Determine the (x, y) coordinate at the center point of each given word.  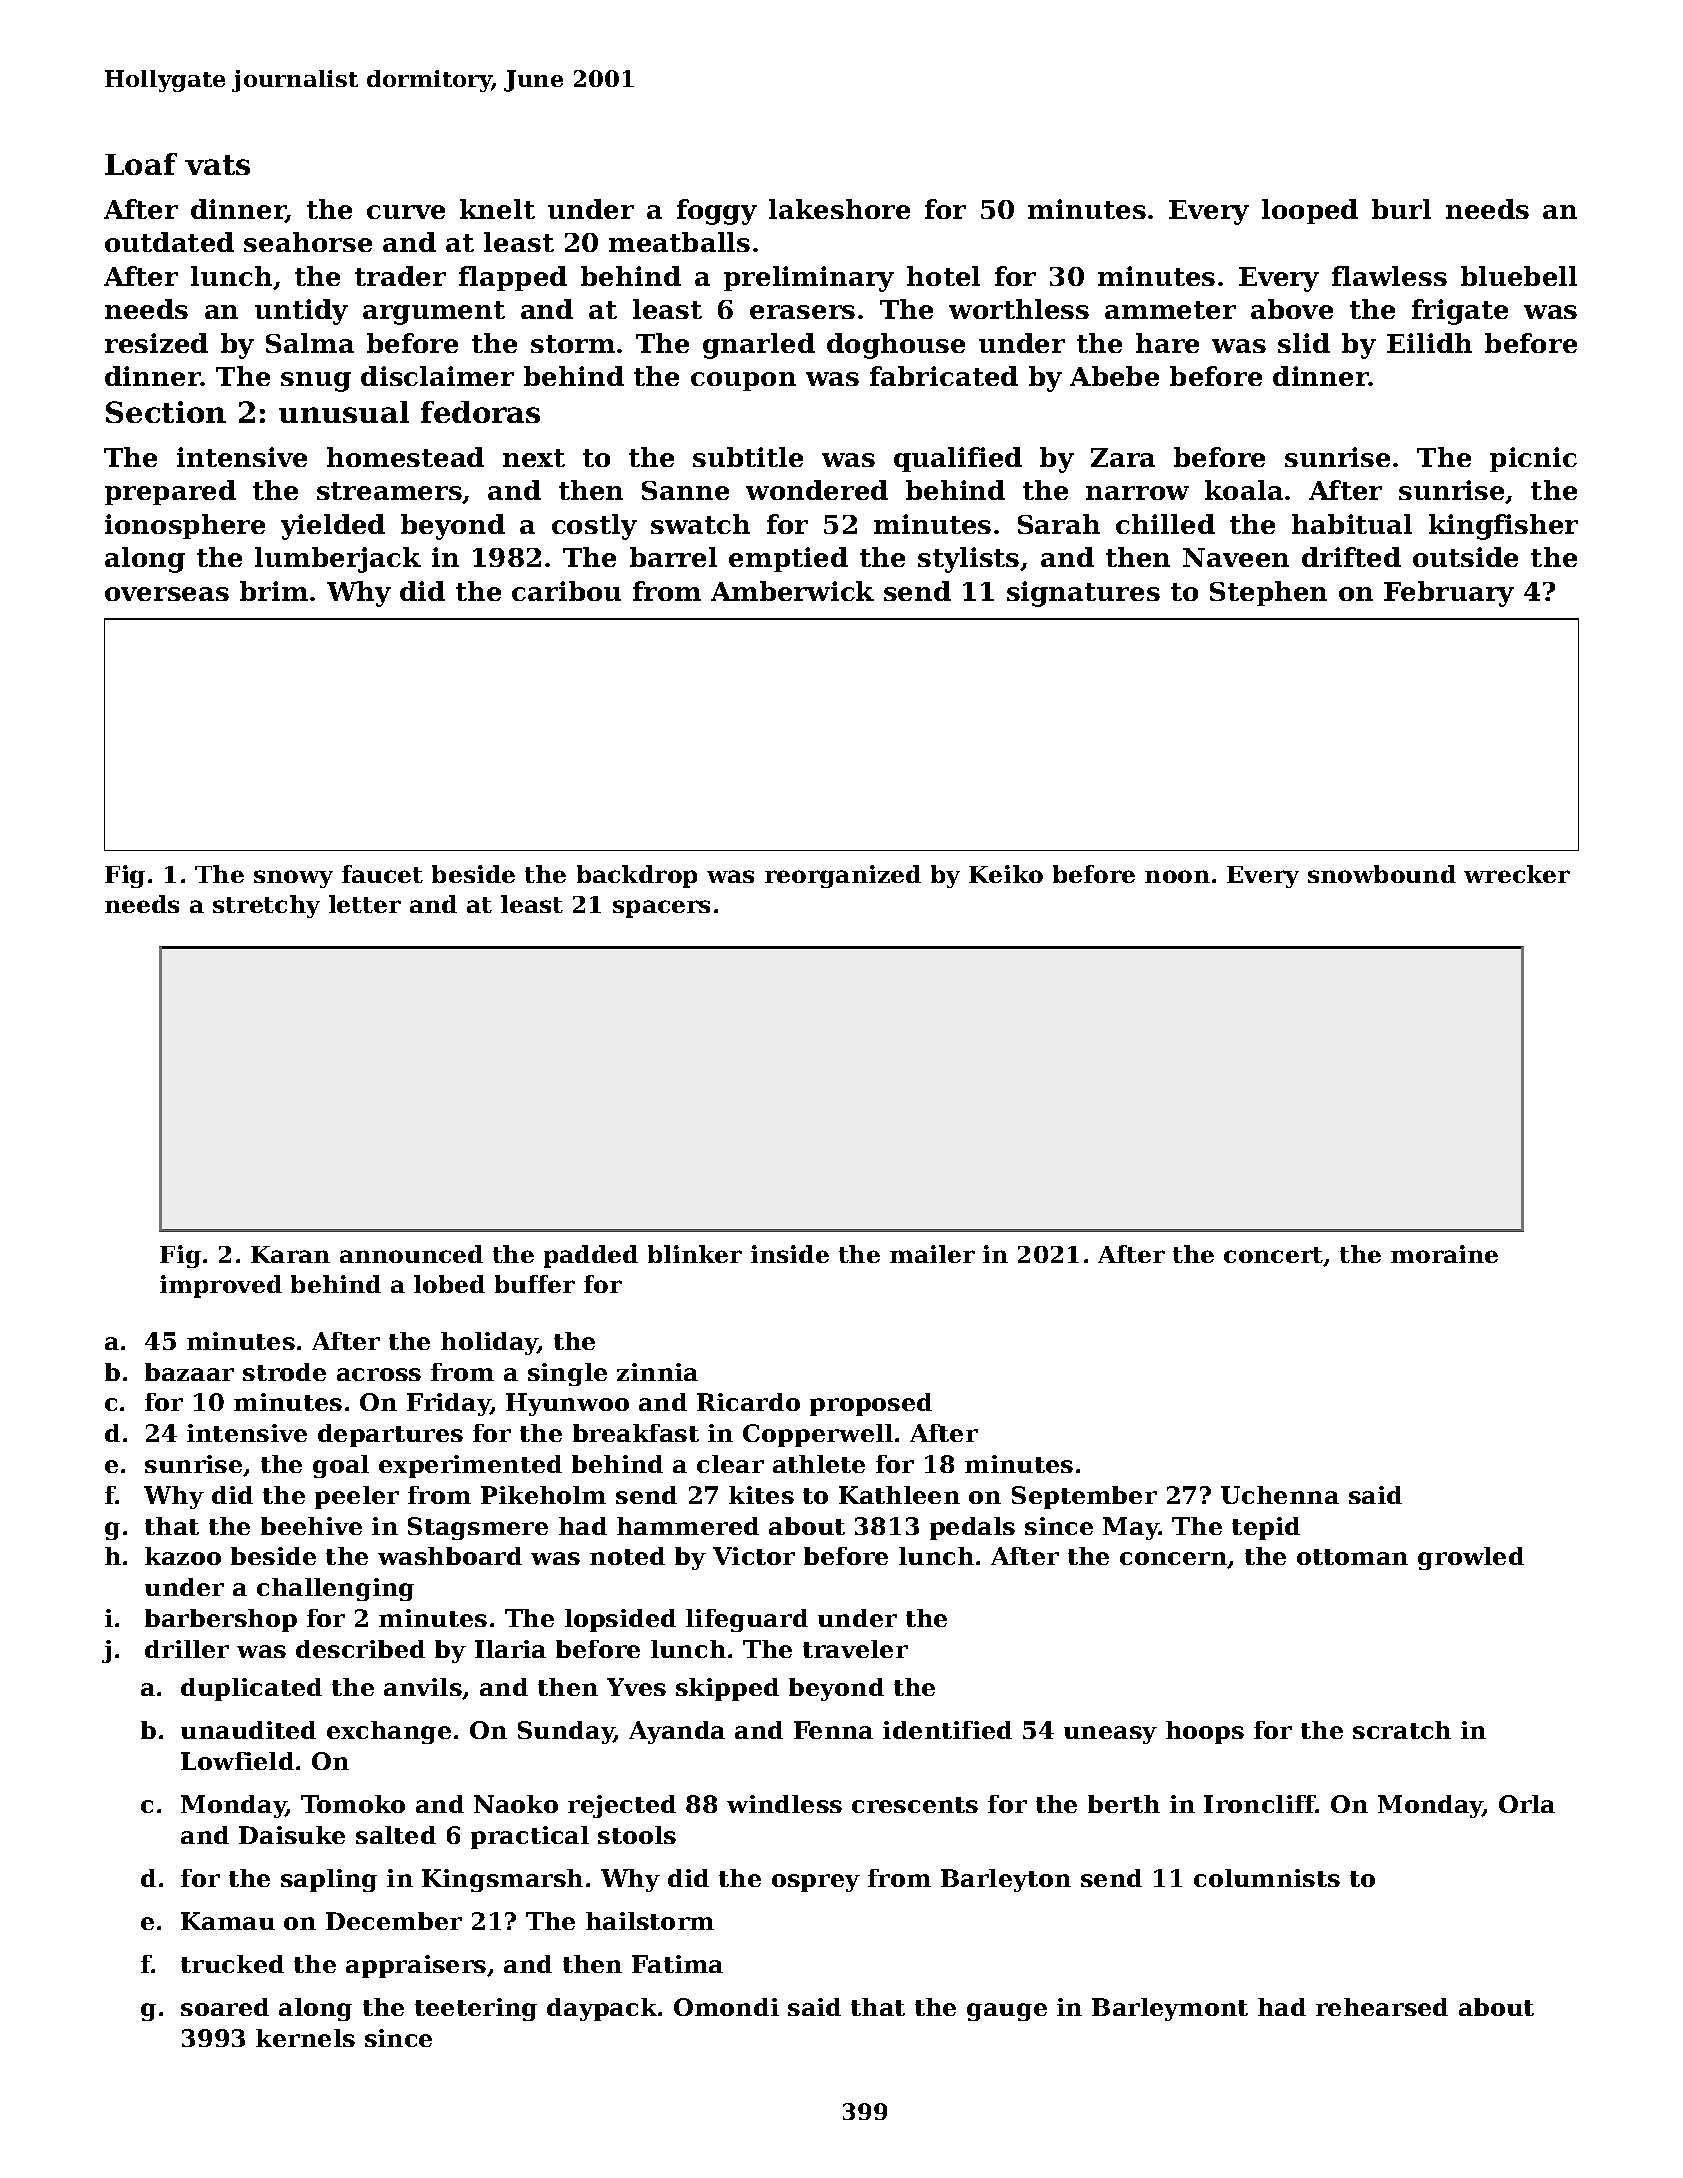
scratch (1402, 1730)
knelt (497, 209)
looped (1310, 211)
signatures (1083, 594)
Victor (754, 1556)
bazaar (189, 1372)
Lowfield (237, 1761)
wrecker (1517, 874)
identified (947, 1730)
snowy (293, 879)
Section (166, 412)
